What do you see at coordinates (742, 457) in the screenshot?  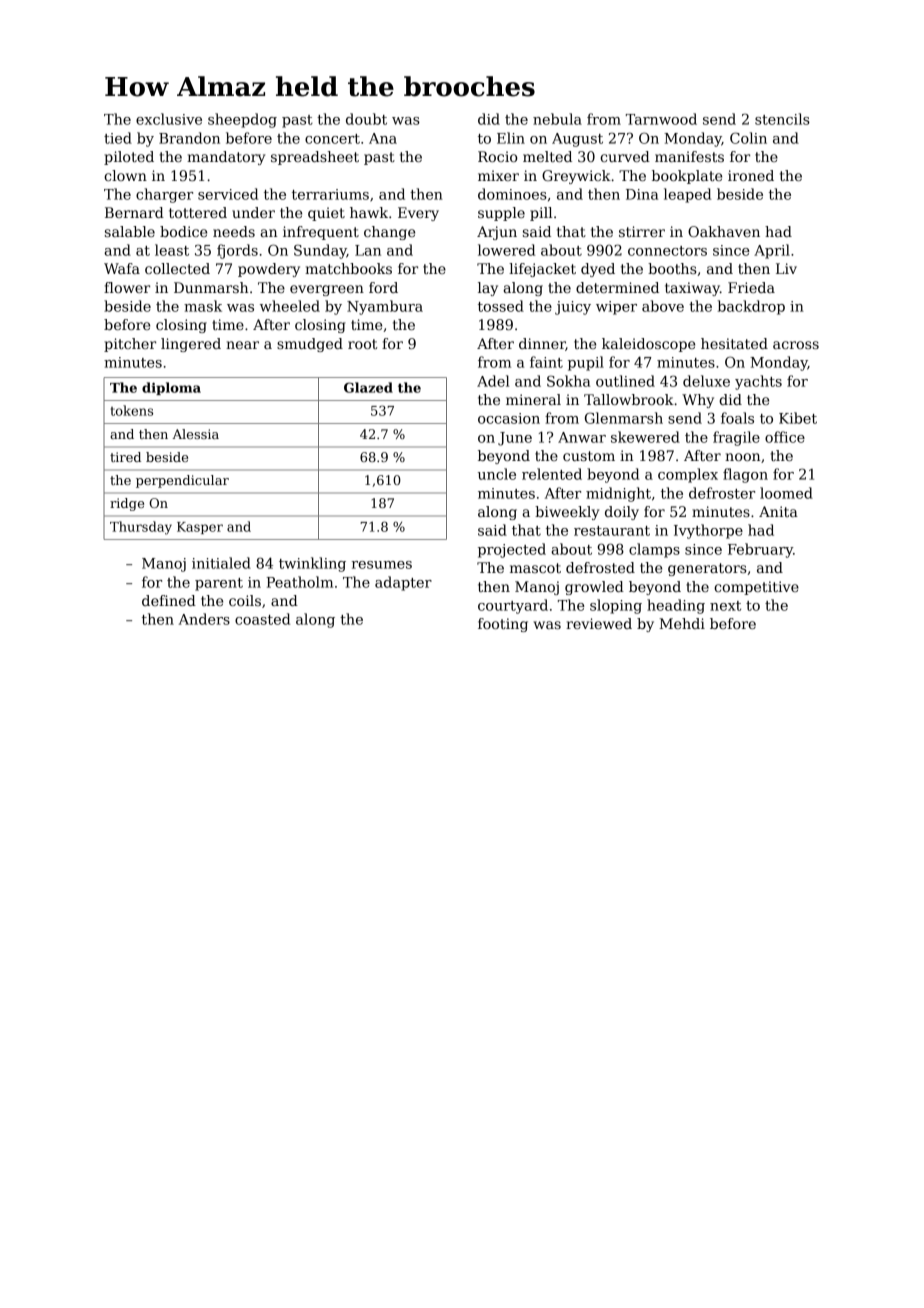 I see `noon` at bounding box center [742, 457].
